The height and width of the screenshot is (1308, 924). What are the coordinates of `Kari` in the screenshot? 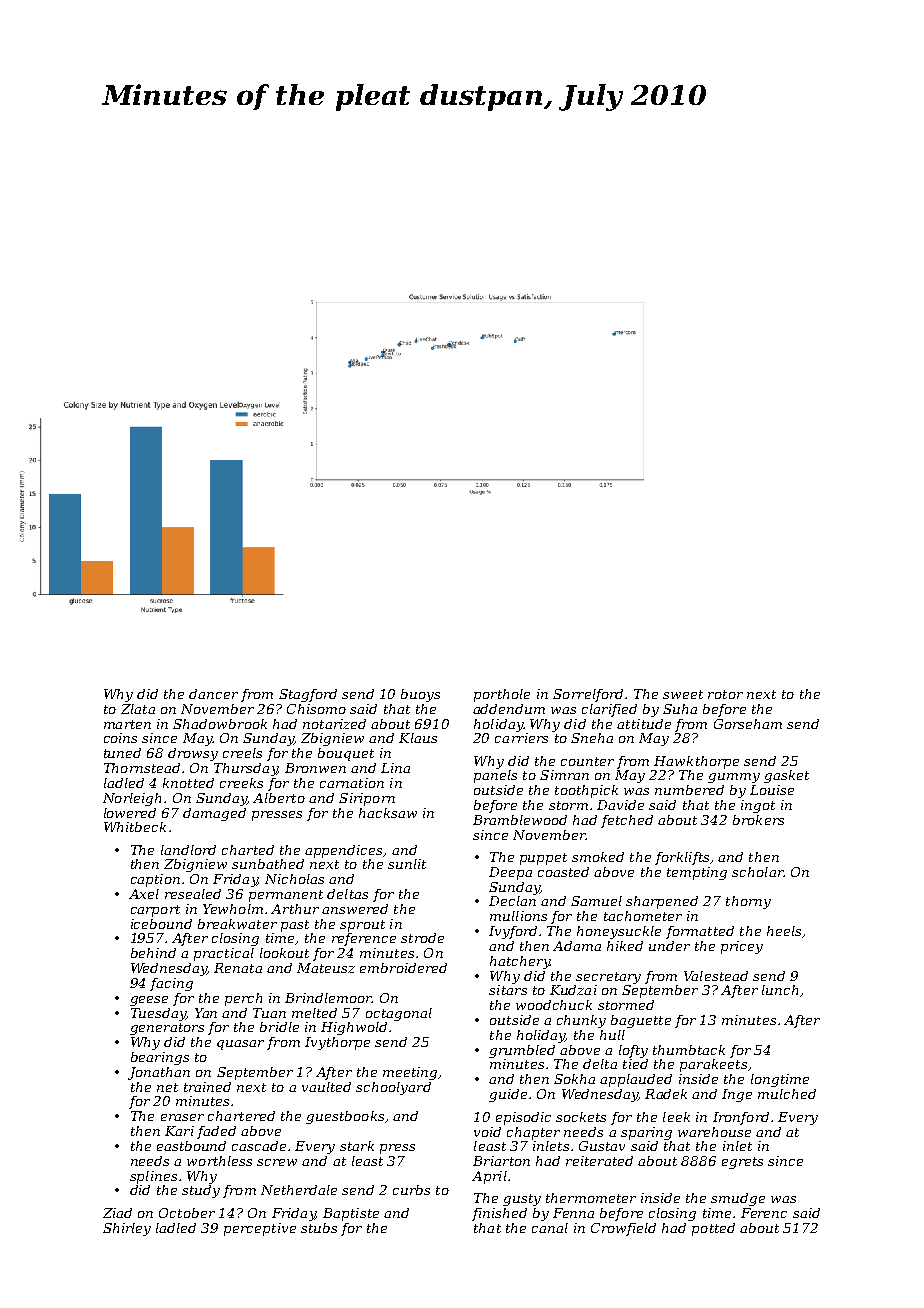 It's located at (179, 1131).
